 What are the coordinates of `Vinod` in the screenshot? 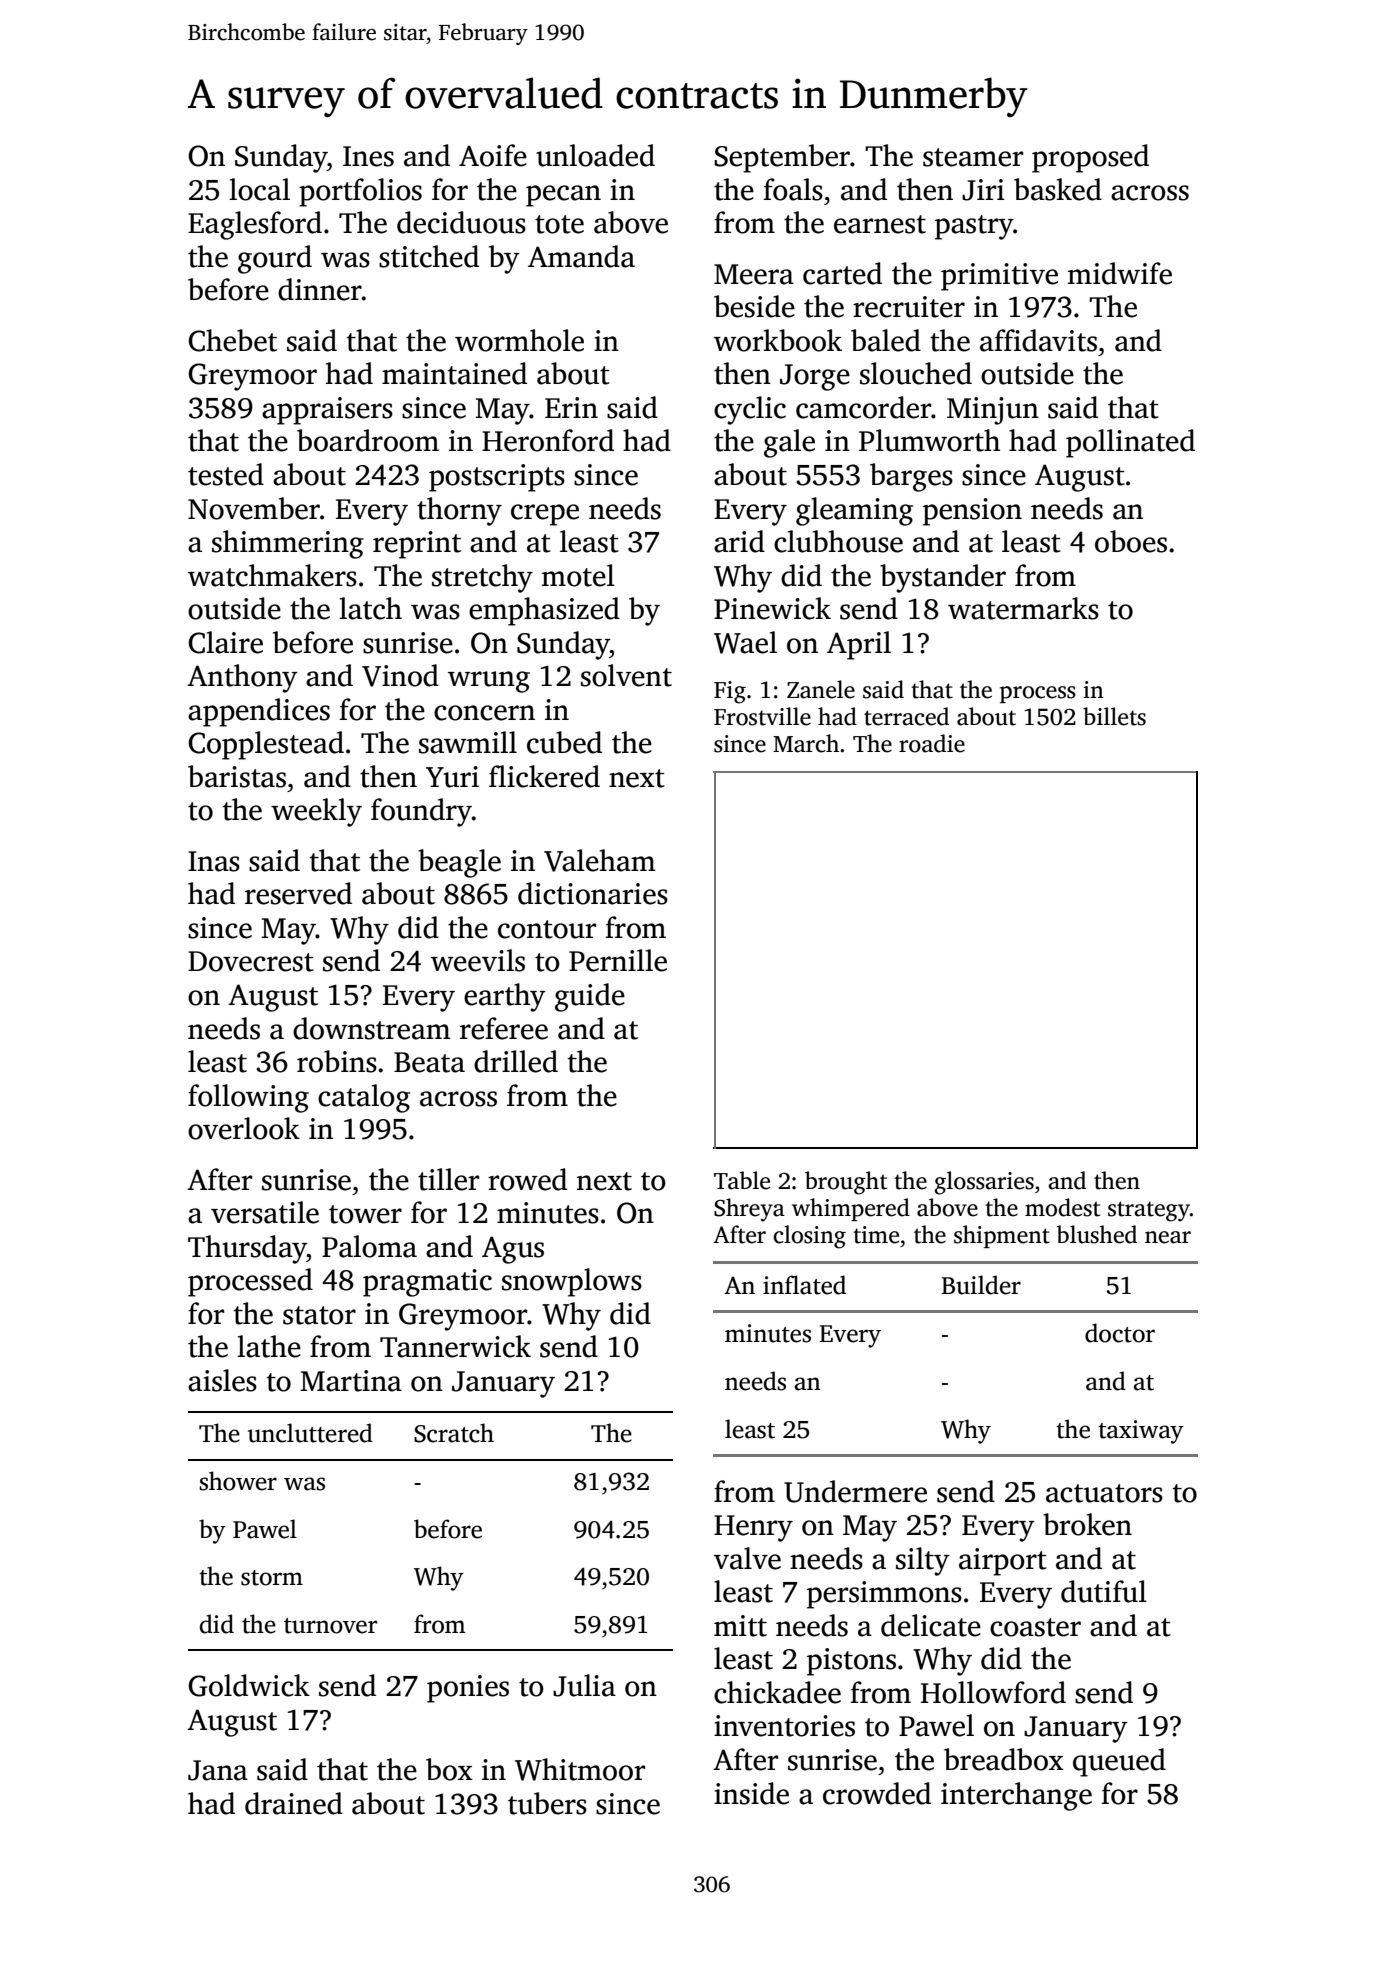 It's located at (400, 675).
